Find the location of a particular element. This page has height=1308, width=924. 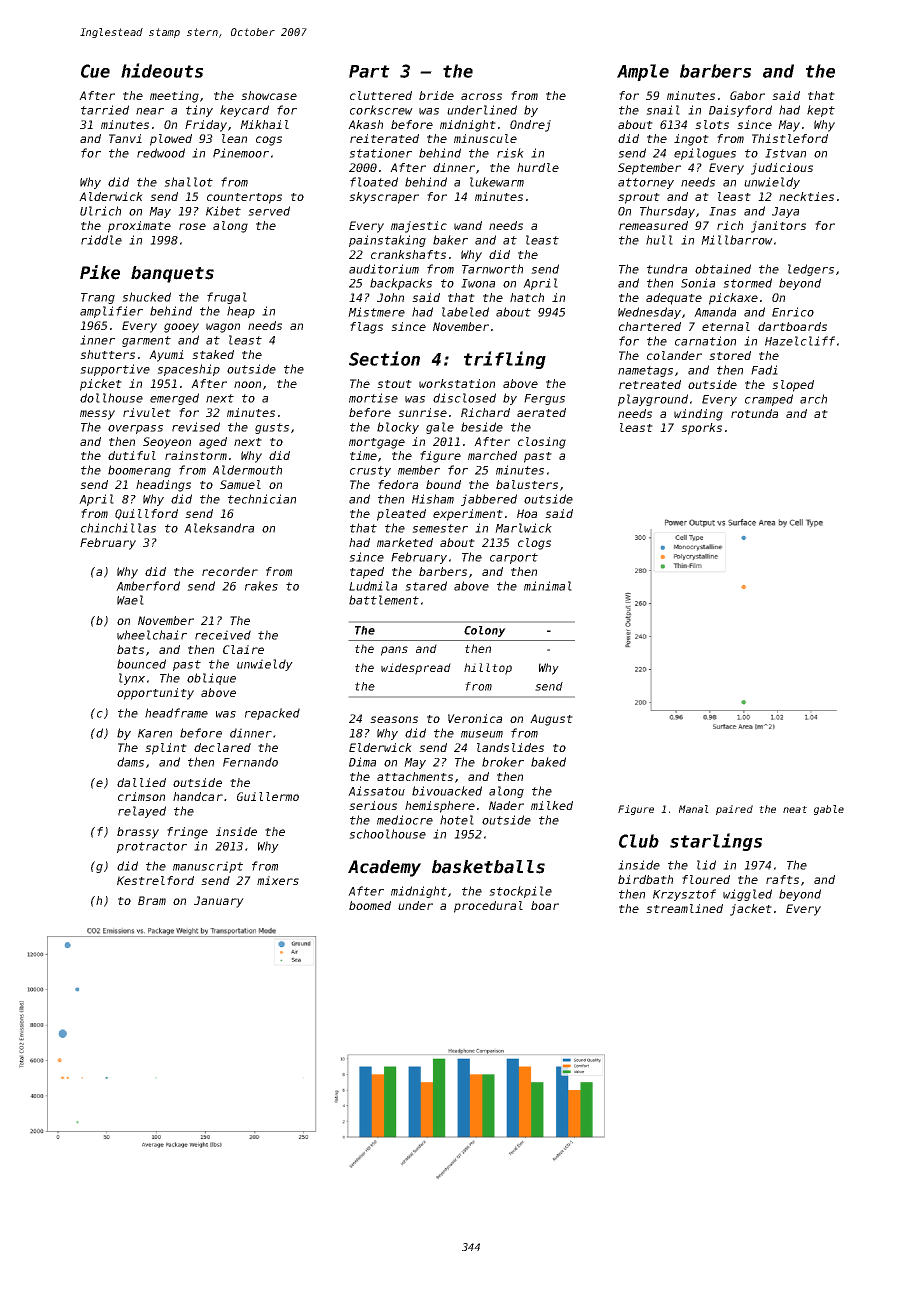

Hazelcliff is located at coordinates (800, 341).
